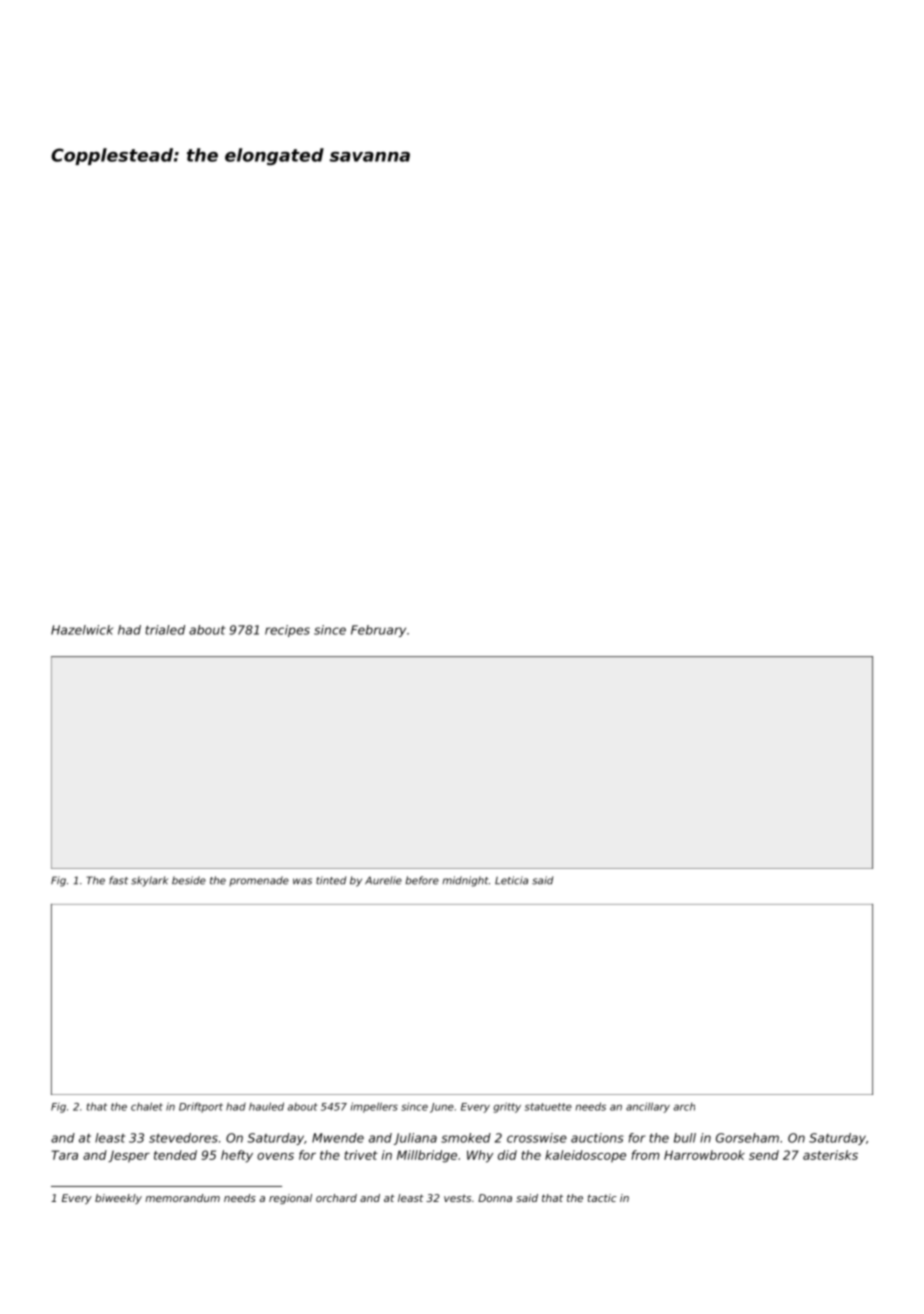 The height and width of the screenshot is (1314, 924). I want to click on Leticia, so click(511, 880).
